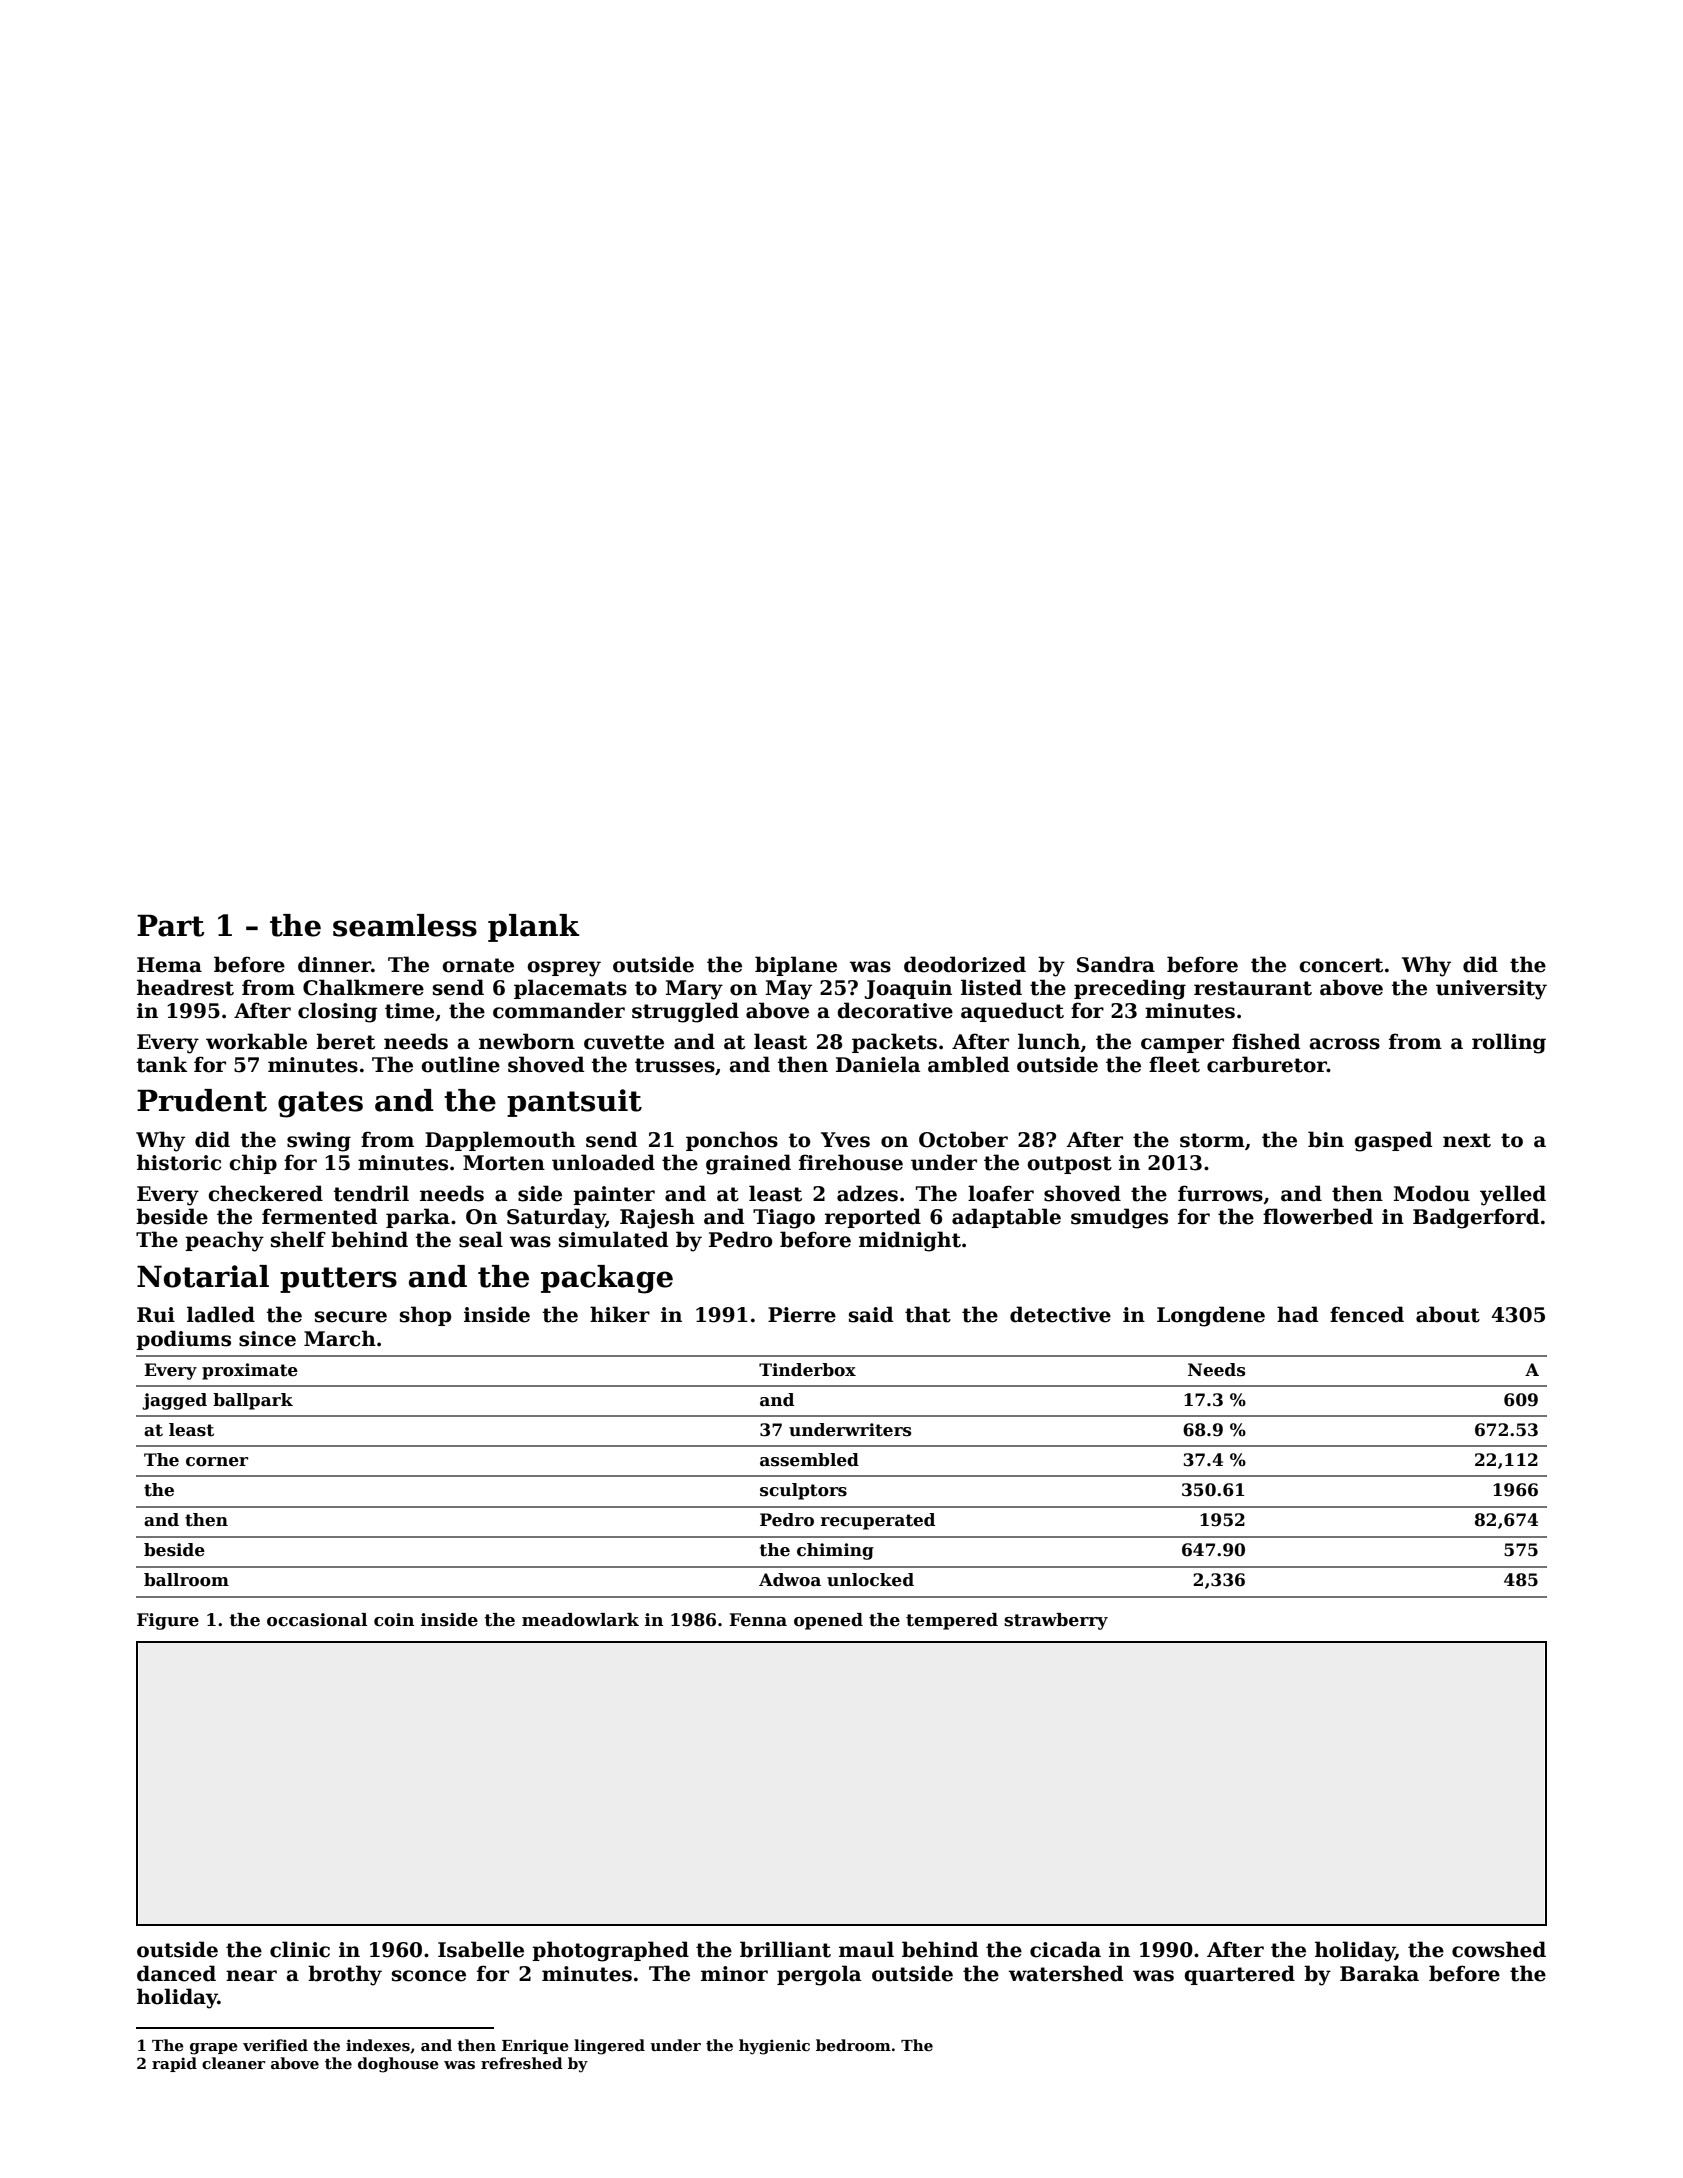 This page has height=2178, width=1683. What do you see at coordinates (394, 1620) in the page?
I see `coin` at bounding box center [394, 1620].
